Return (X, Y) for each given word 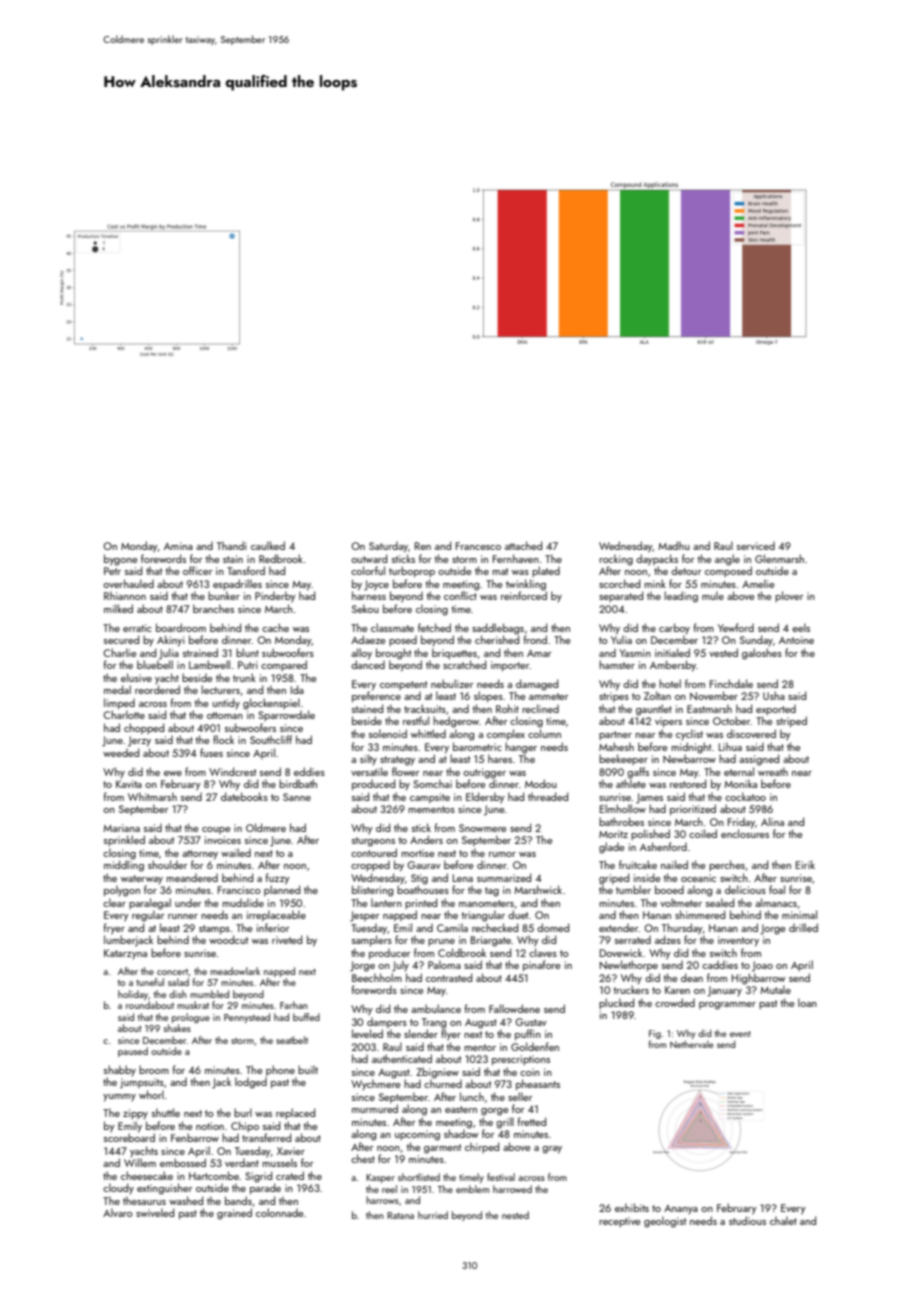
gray (552, 1150)
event (740, 1034)
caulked (268, 545)
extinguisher (164, 1189)
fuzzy (278, 879)
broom (154, 1069)
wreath (773, 771)
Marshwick (538, 889)
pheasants (538, 1084)
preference (376, 696)
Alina (772, 821)
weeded (121, 752)
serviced (756, 546)
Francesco (478, 546)
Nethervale (692, 1044)
